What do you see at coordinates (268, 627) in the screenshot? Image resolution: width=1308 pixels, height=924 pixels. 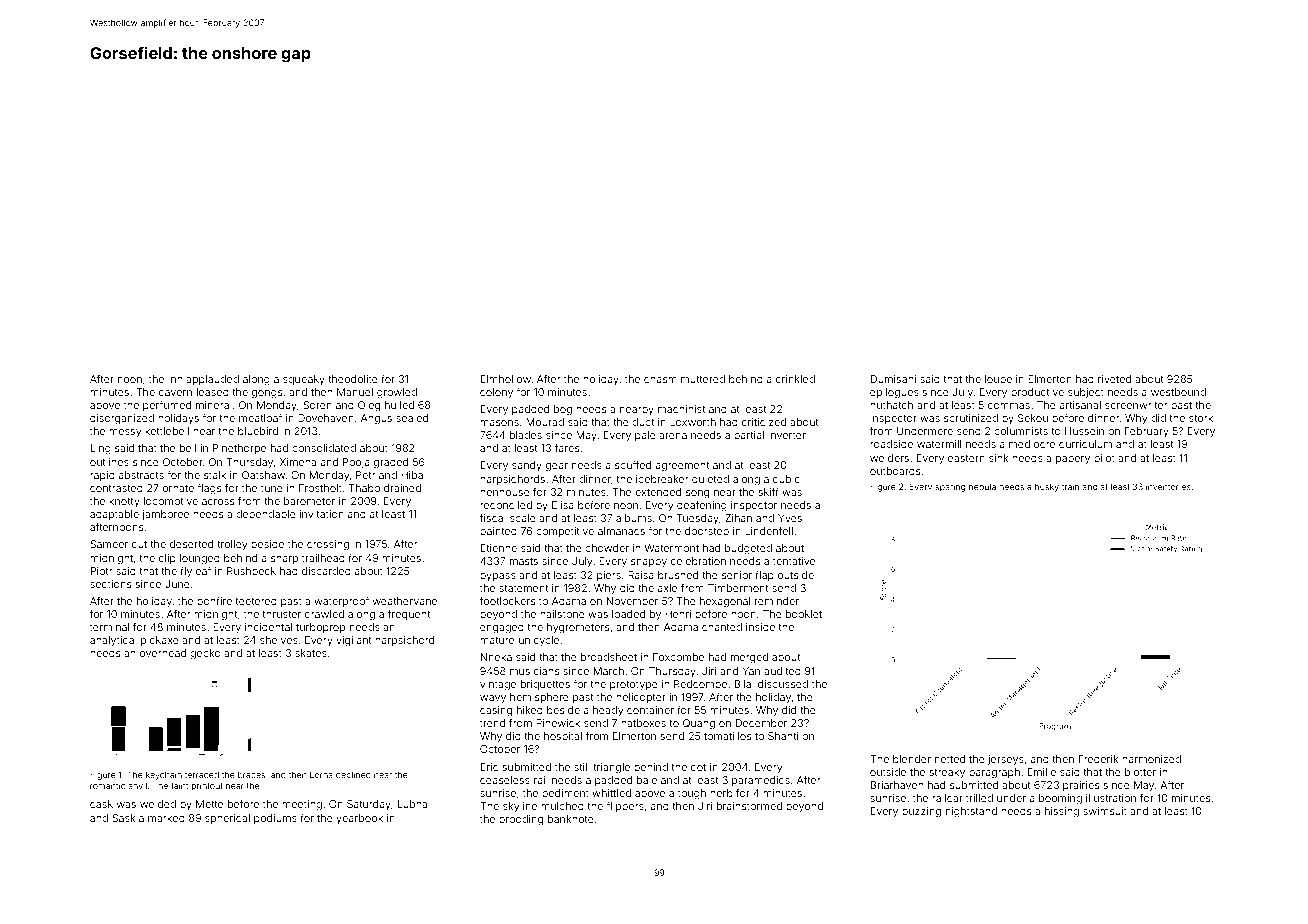 I see `incidental` at bounding box center [268, 627].
